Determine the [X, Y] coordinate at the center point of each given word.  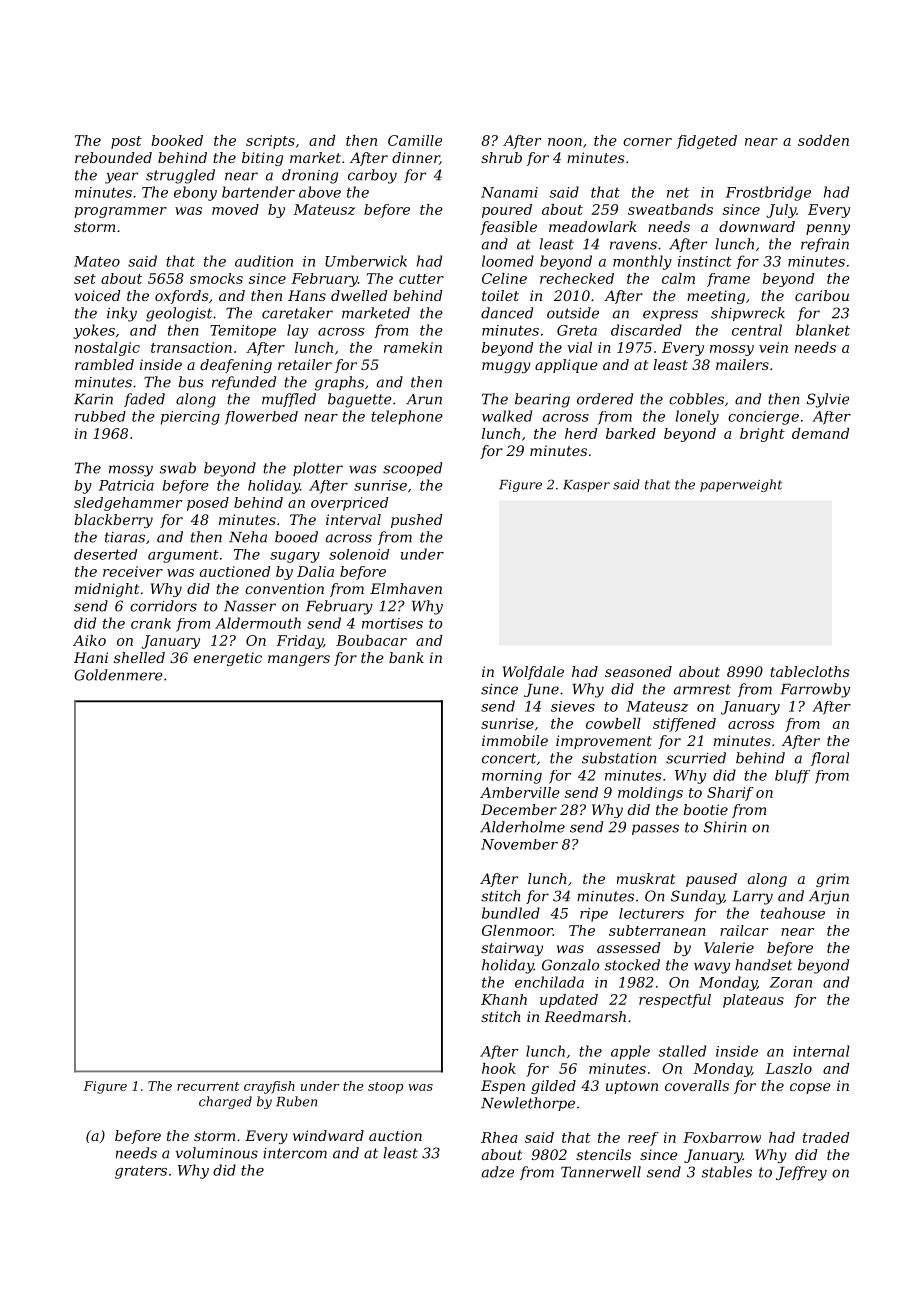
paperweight [741, 485]
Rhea [499, 1137]
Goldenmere [118, 675]
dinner [416, 158]
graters [141, 1172]
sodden [823, 140]
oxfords [182, 297]
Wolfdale [533, 673]
